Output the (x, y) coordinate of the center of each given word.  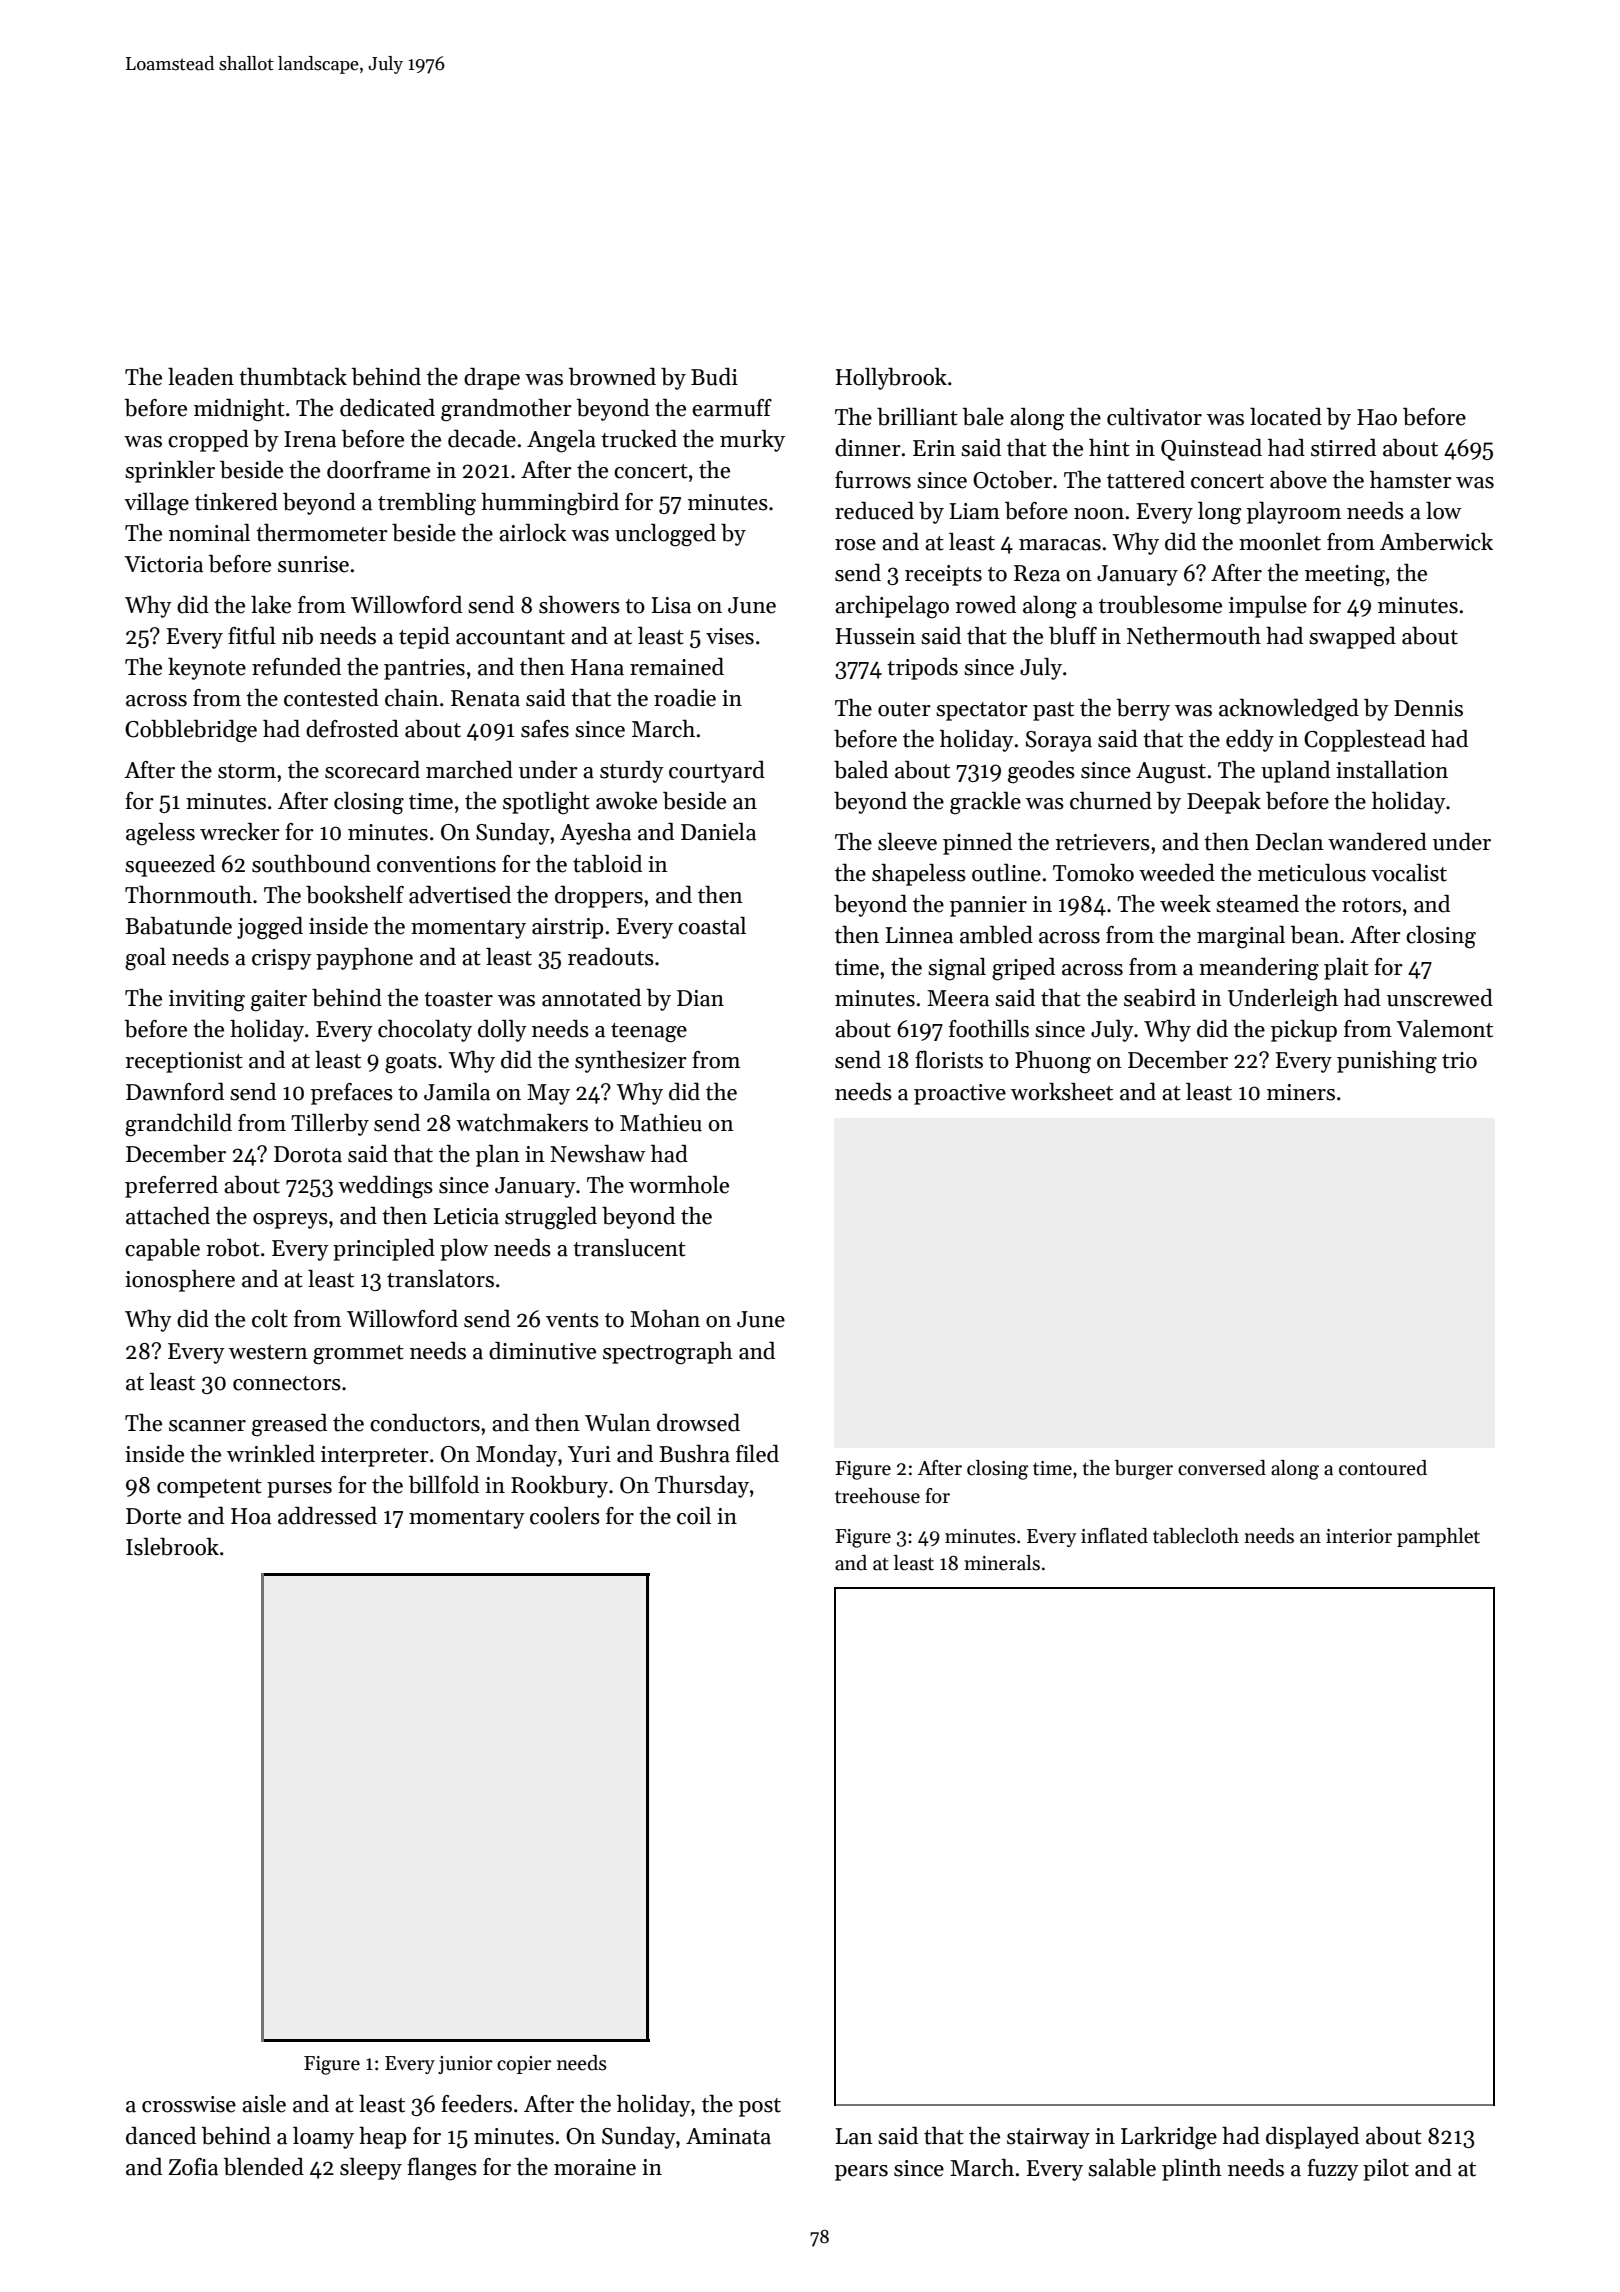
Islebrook (172, 1547)
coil (694, 1516)
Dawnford (175, 1092)
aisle (264, 2104)
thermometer (322, 533)
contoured (1383, 1468)
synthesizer (631, 1062)
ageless (160, 834)
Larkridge (1169, 2138)
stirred (1343, 448)
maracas (1060, 545)
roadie (685, 698)
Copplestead (1365, 741)
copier (524, 2065)
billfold (444, 1485)
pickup (1304, 1031)
